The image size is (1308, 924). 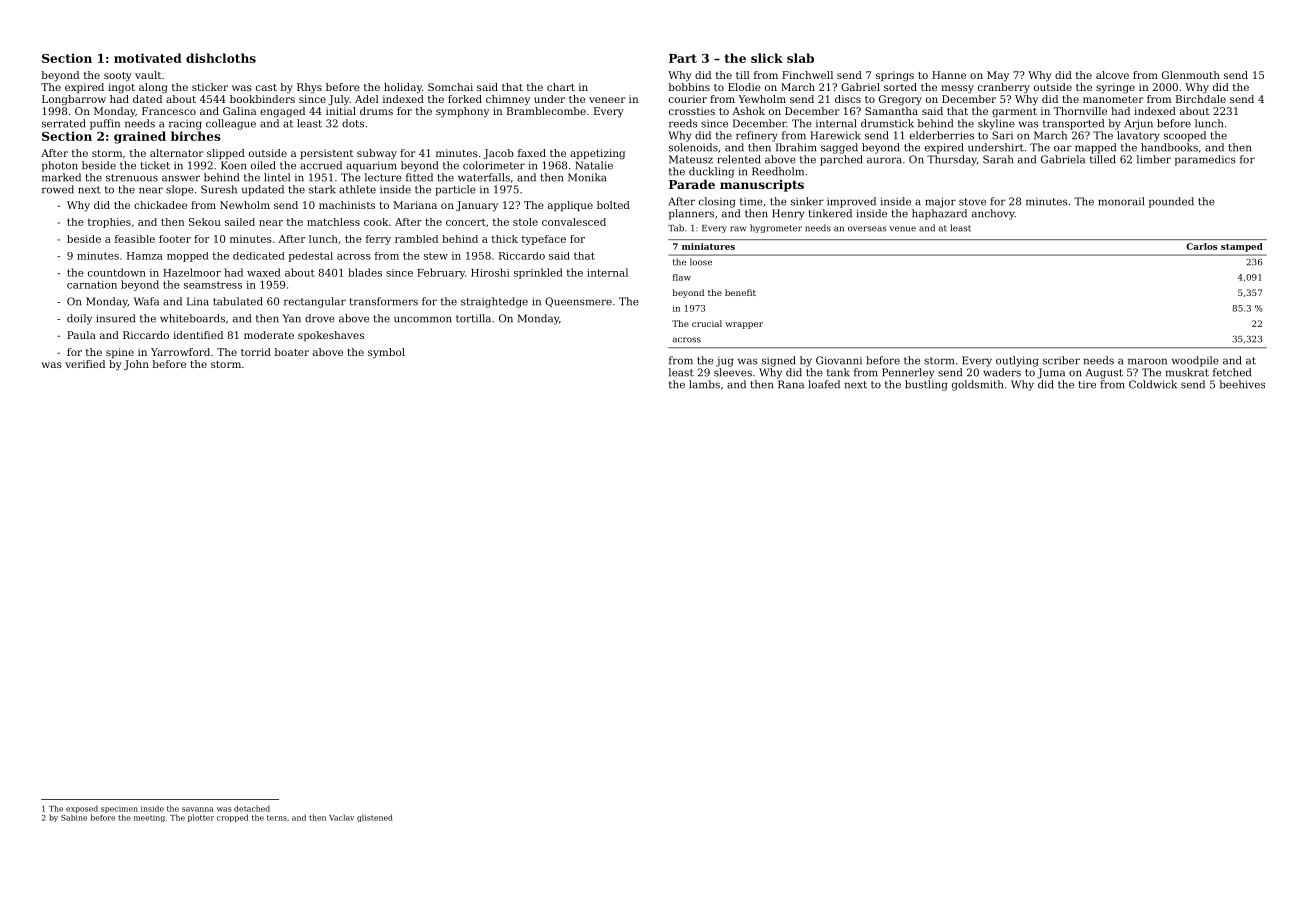 I want to click on Glenmouth, so click(x=1191, y=75).
